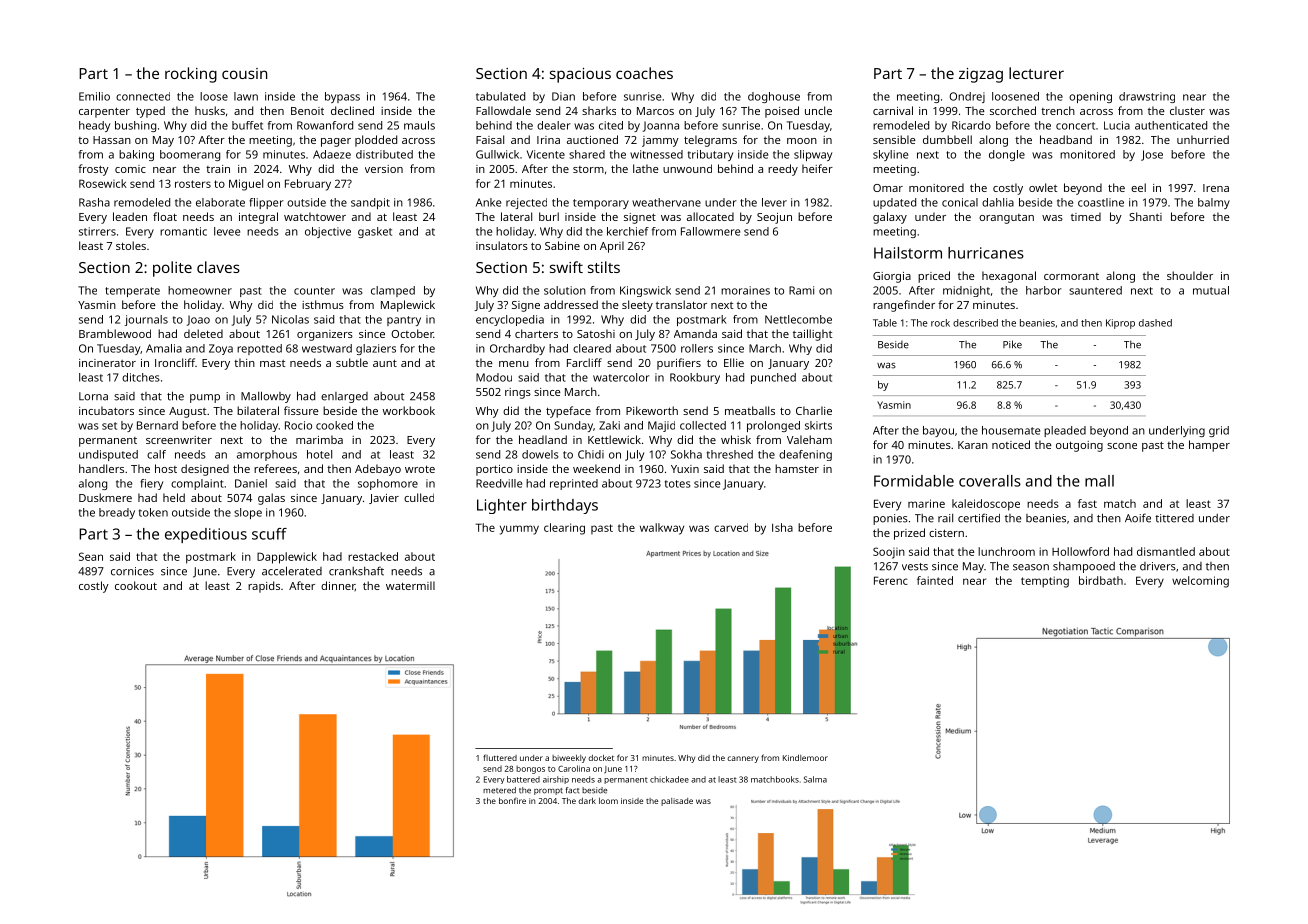 The image size is (1308, 924). Describe the element at coordinates (1036, 73) in the document. I see `lecturer` at that location.
